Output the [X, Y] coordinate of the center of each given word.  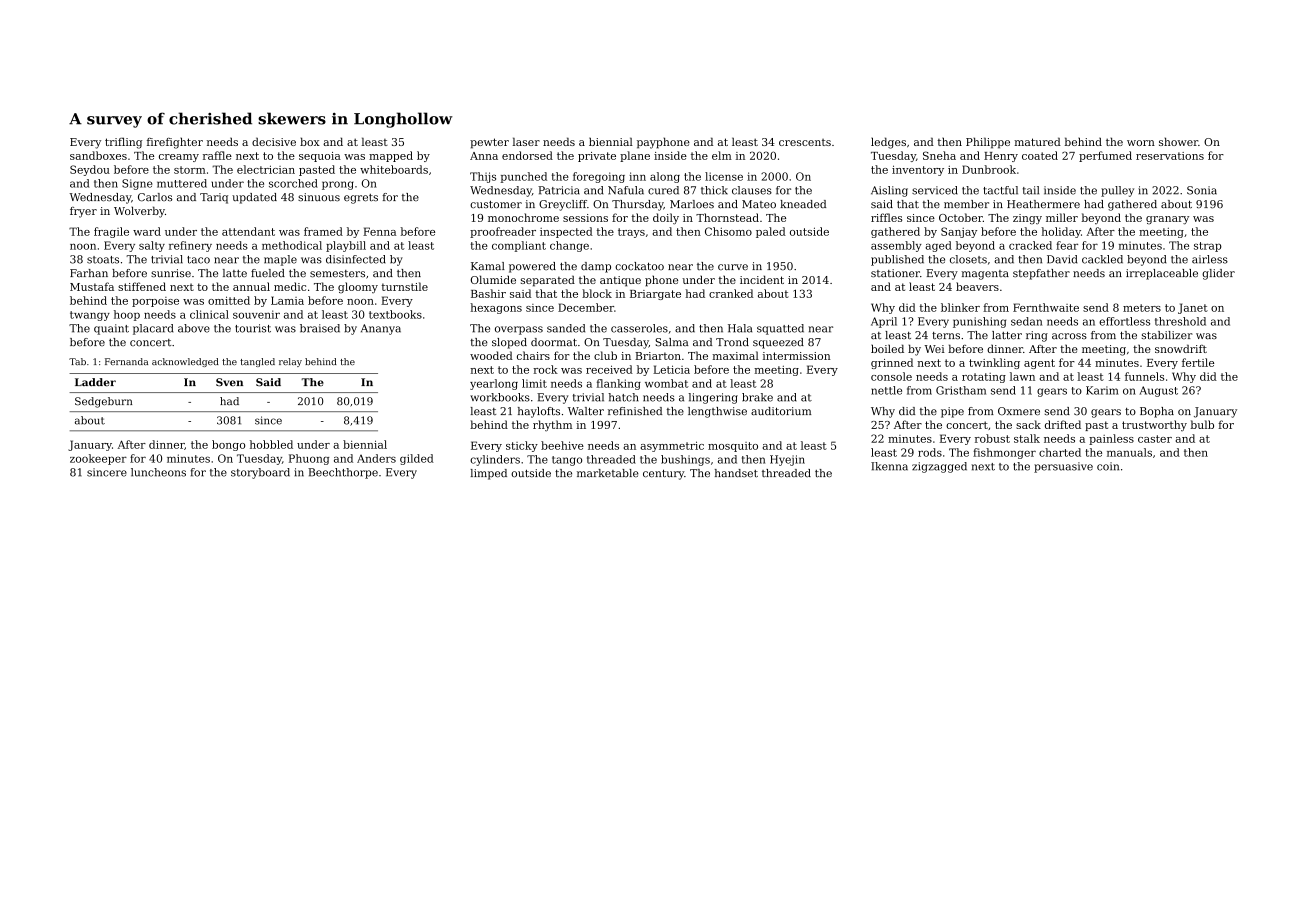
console [891, 376]
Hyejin [787, 460]
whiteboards [394, 169]
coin [1108, 466]
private [597, 157]
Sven [229, 382]
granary [1167, 220]
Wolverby [139, 212]
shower [1178, 141]
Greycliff [563, 205]
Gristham [961, 390]
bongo [228, 445]
